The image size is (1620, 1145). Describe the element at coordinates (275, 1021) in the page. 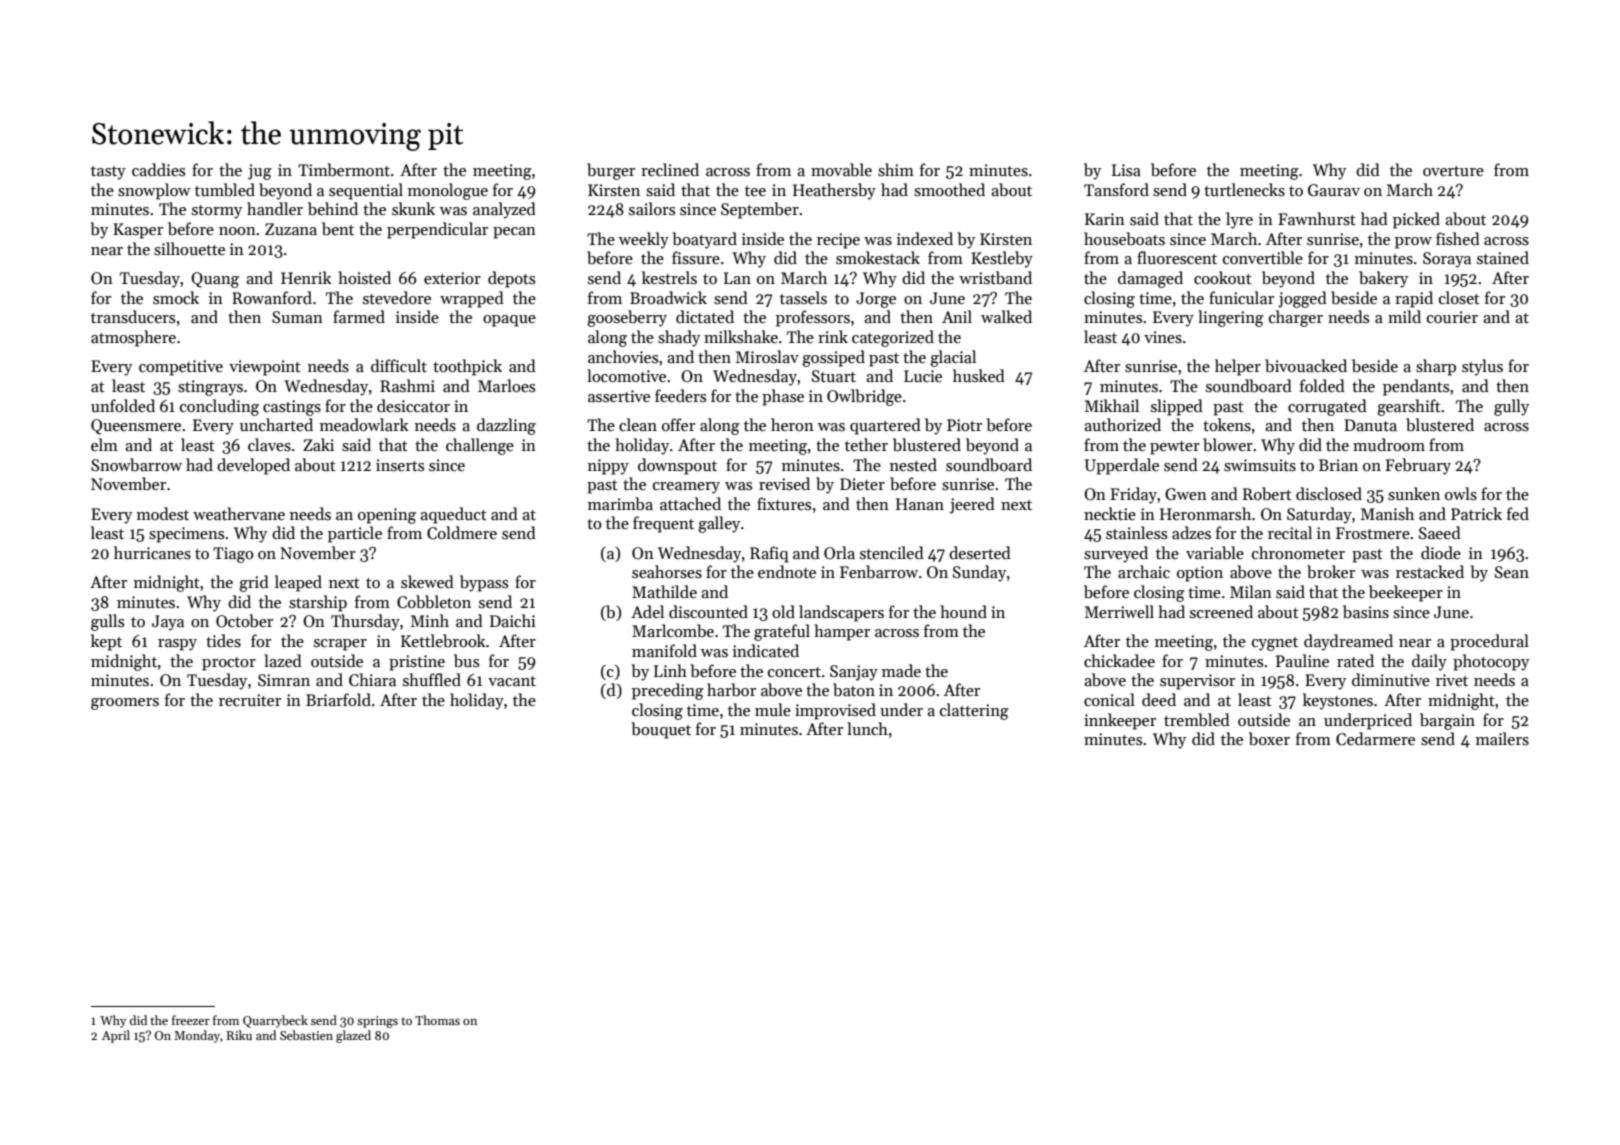

I see `Quarrybeck` at that location.
